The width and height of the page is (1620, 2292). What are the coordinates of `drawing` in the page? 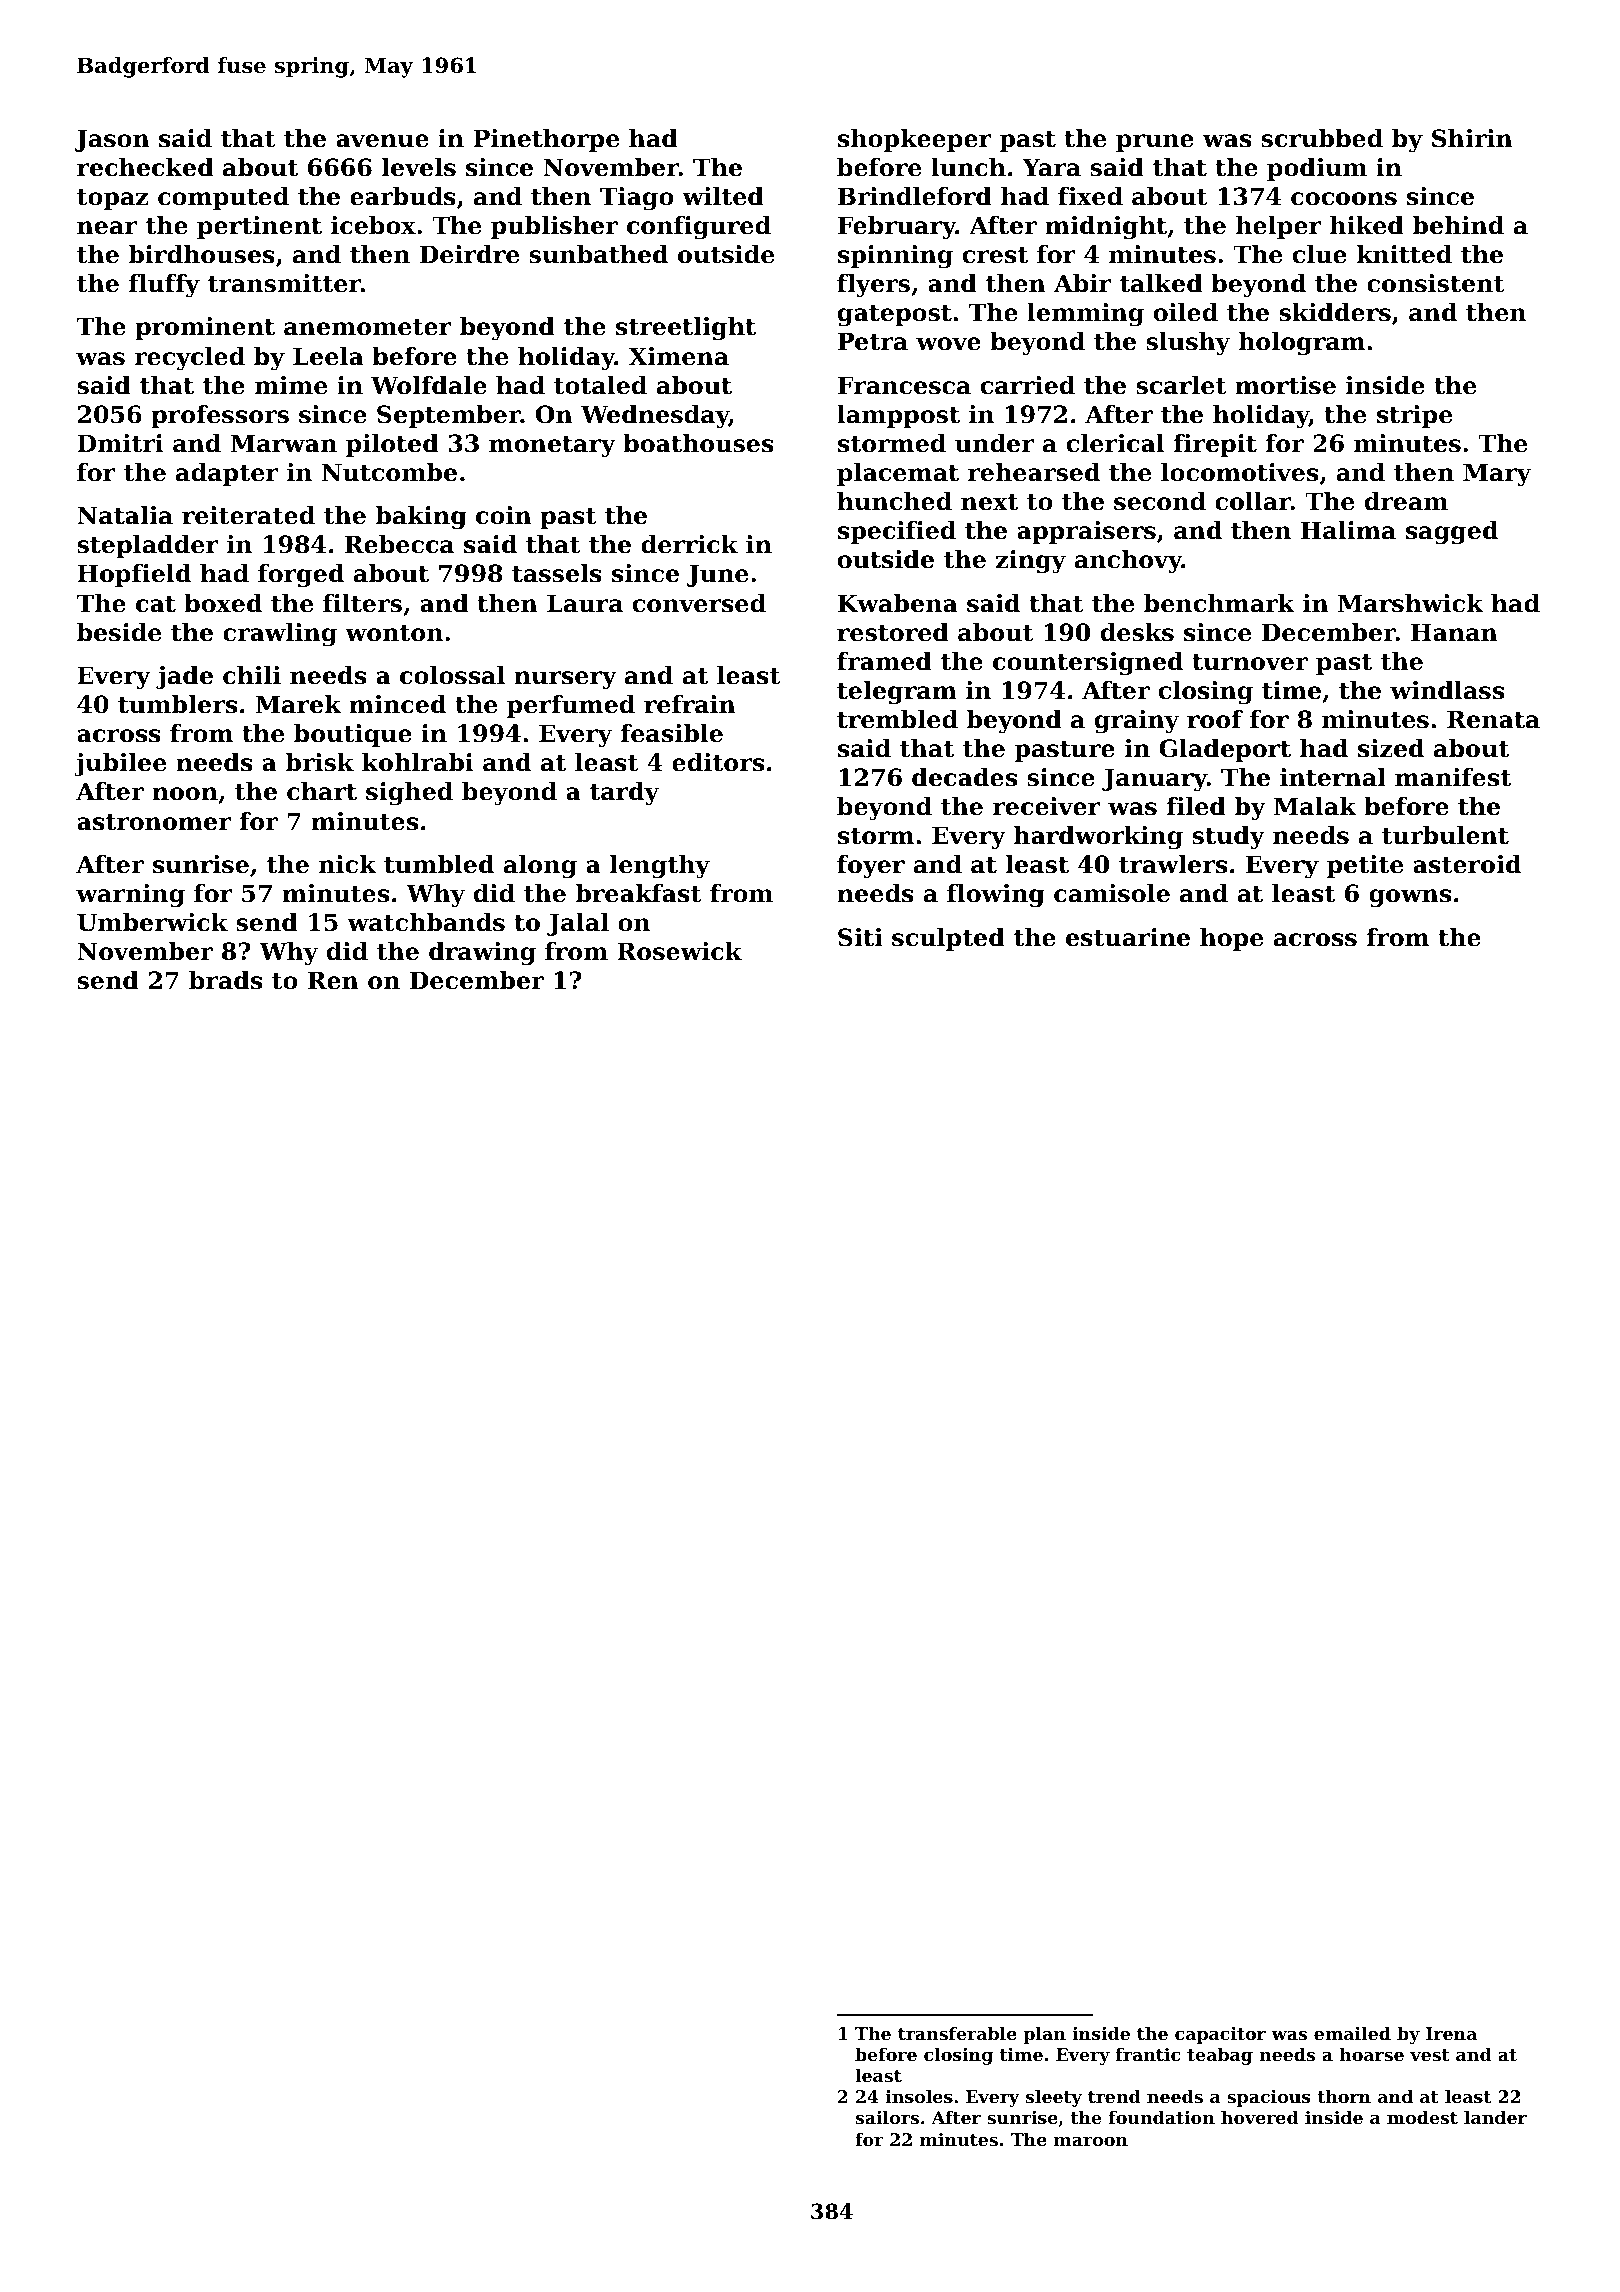 It's located at (482, 954).
